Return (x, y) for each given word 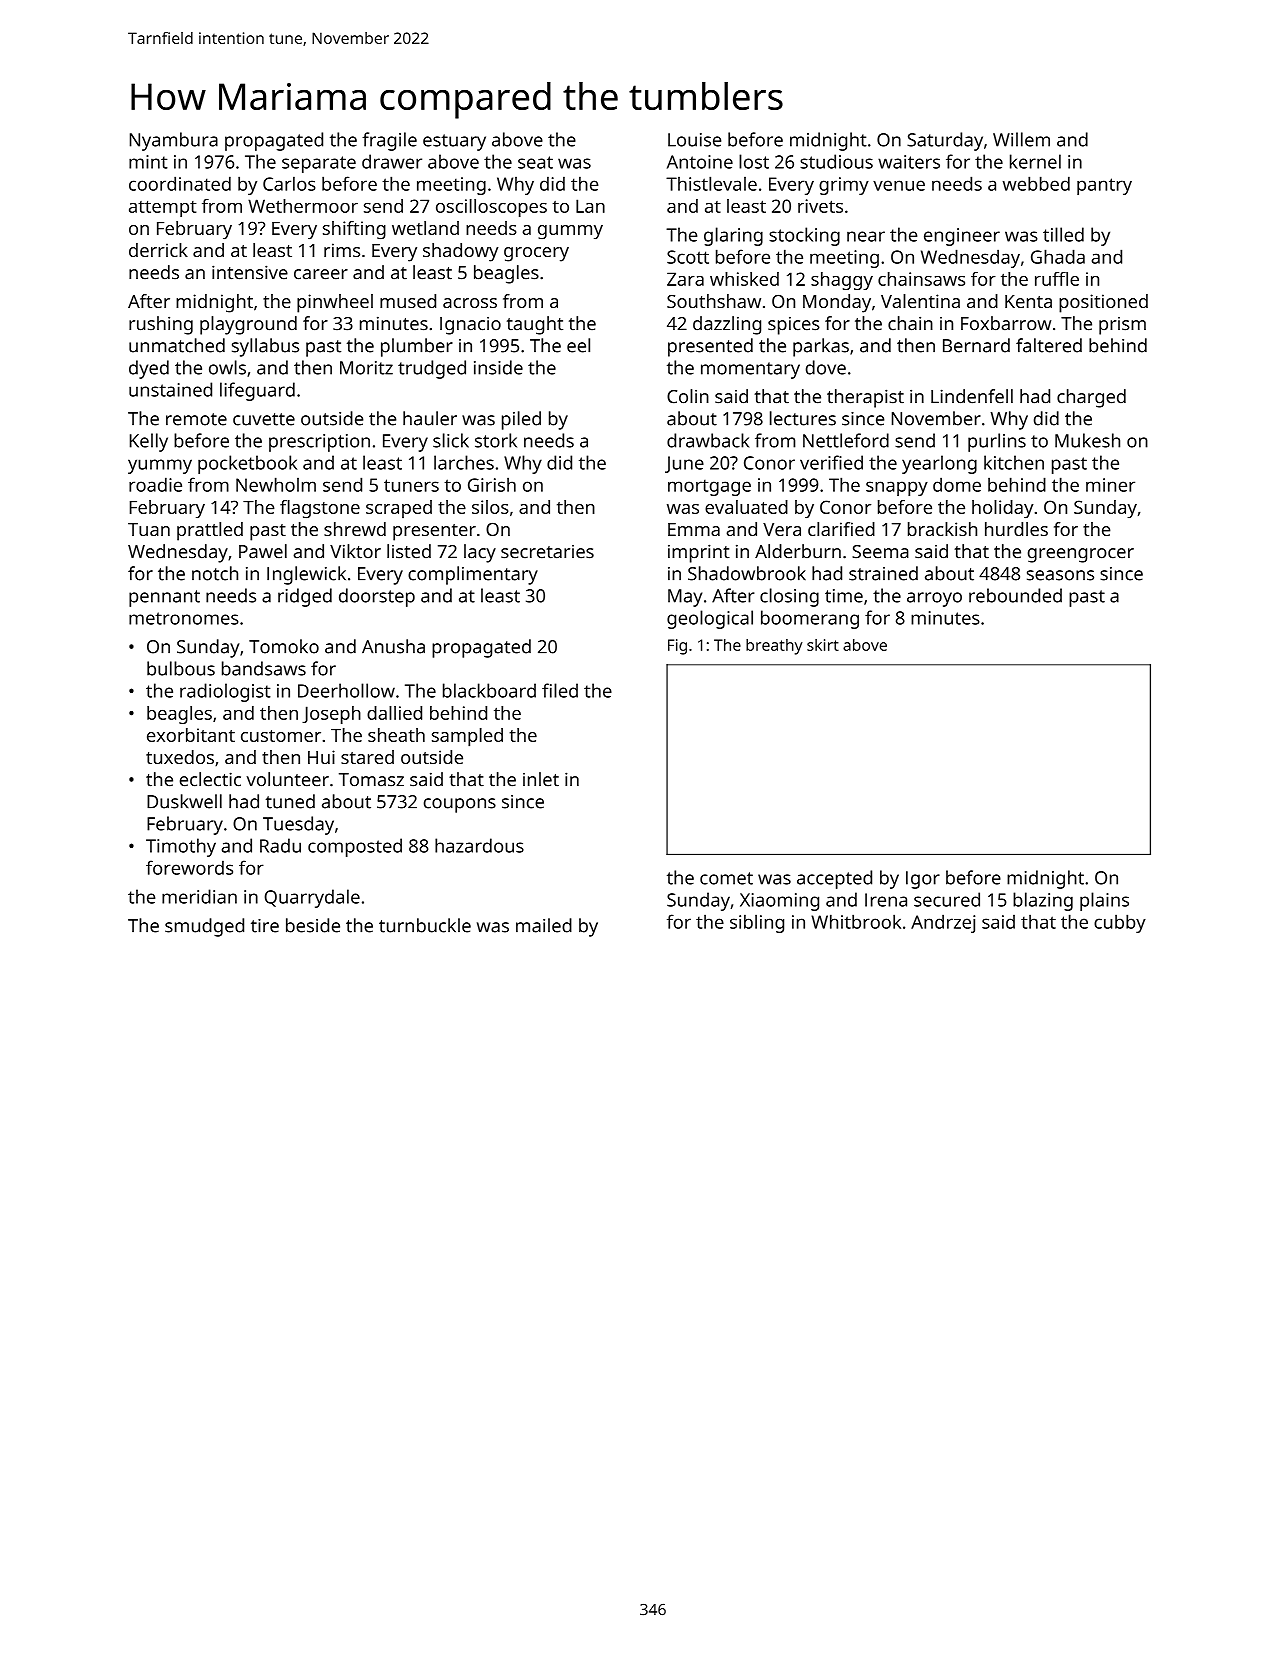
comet (726, 878)
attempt (163, 208)
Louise (694, 140)
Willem (1021, 139)
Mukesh (1087, 440)
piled (521, 420)
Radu (280, 845)
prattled (210, 531)
